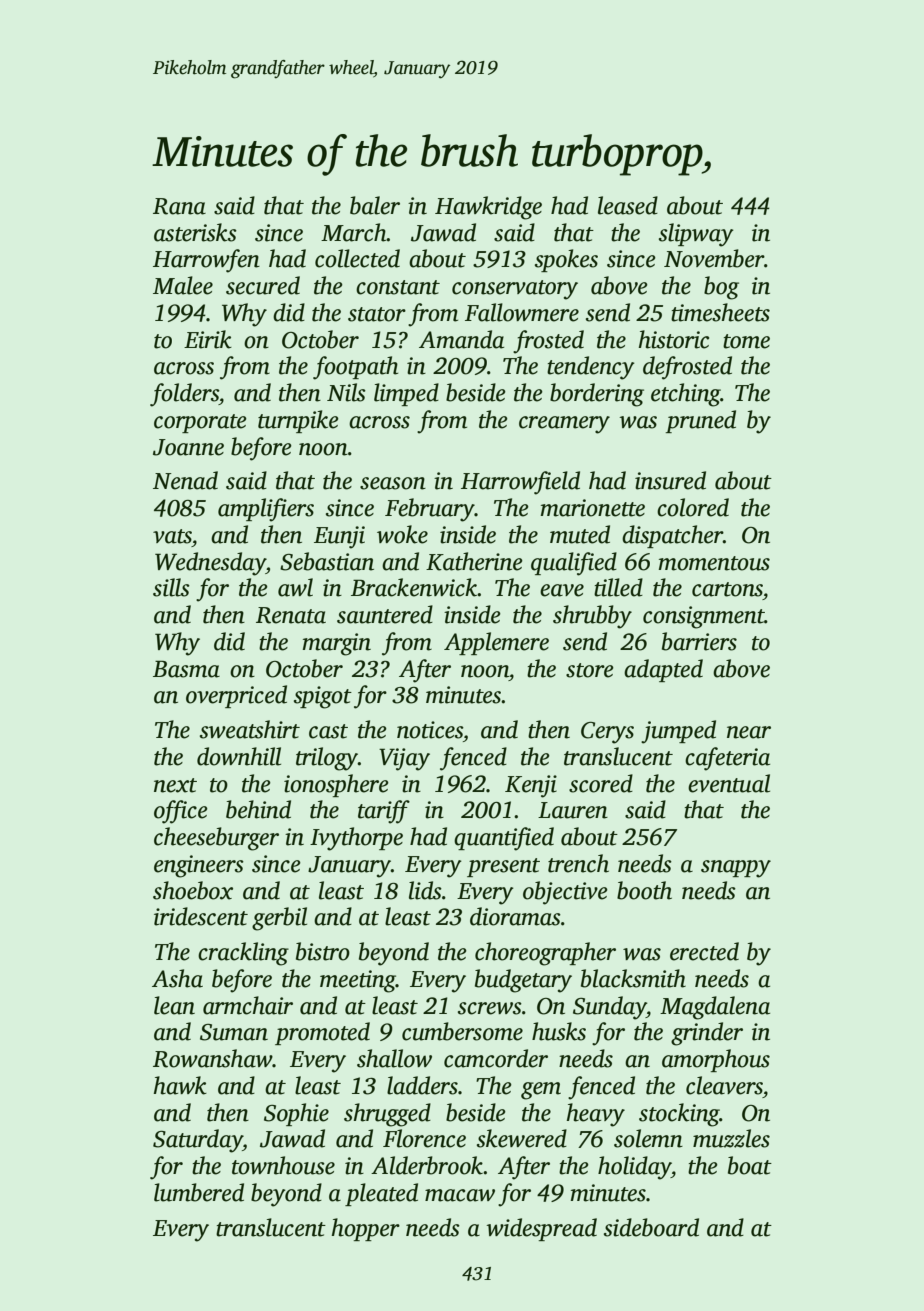 This document has width=924, height=1311. What do you see at coordinates (663, 670) in the document?
I see `adapted` at bounding box center [663, 670].
